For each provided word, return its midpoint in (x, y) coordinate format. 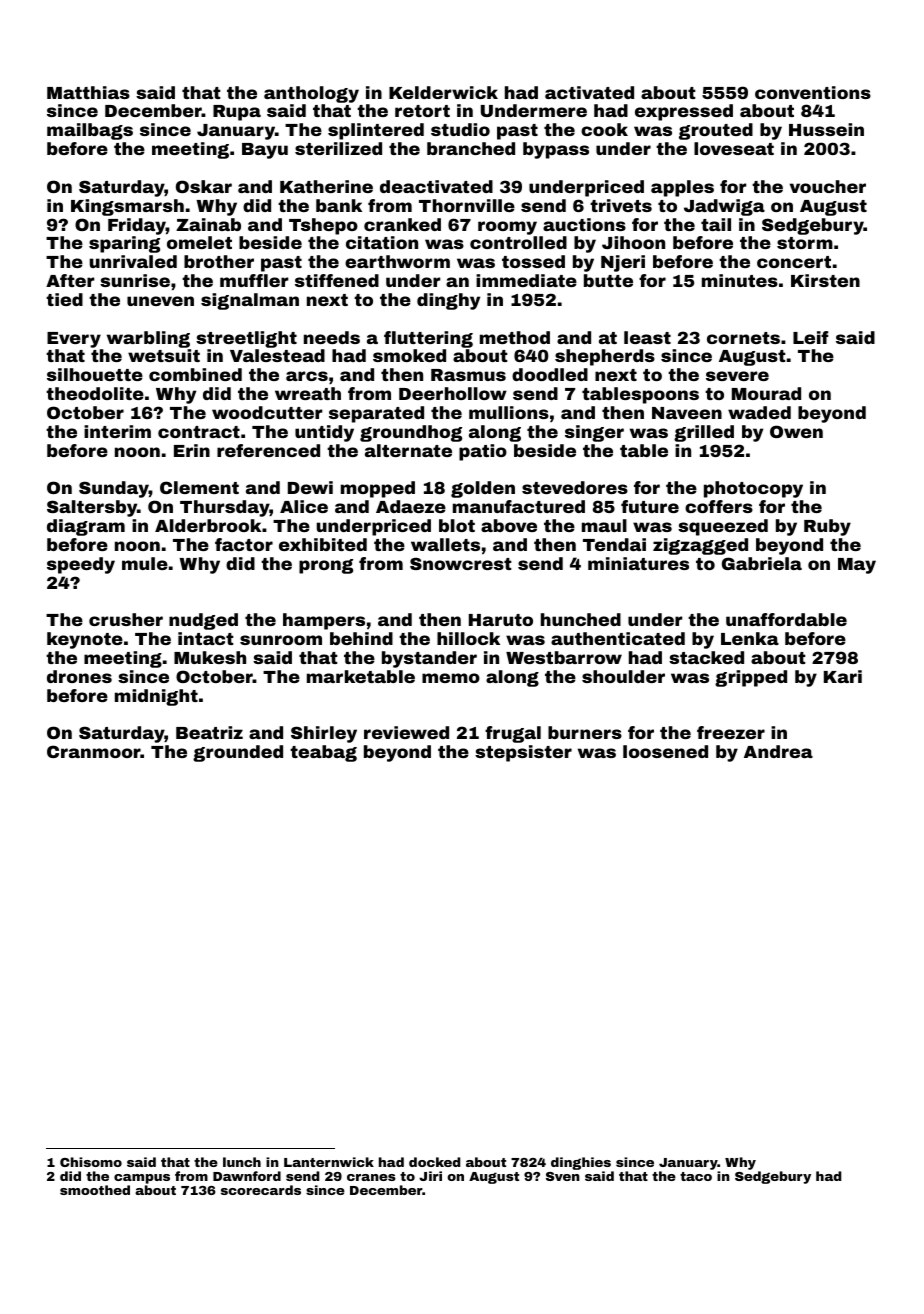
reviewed (406, 732)
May (857, 566)
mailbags (90, 131)
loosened (665, 751)
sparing (124, 244)
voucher (828, 186)
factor (244, 544)
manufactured (519, 506)
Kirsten (825, 280)
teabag (323, 753)
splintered (376, 131)
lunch (242, 1162)
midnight (156, 697)
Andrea (778, 751)
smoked (409, 355)
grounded (238, 753)
